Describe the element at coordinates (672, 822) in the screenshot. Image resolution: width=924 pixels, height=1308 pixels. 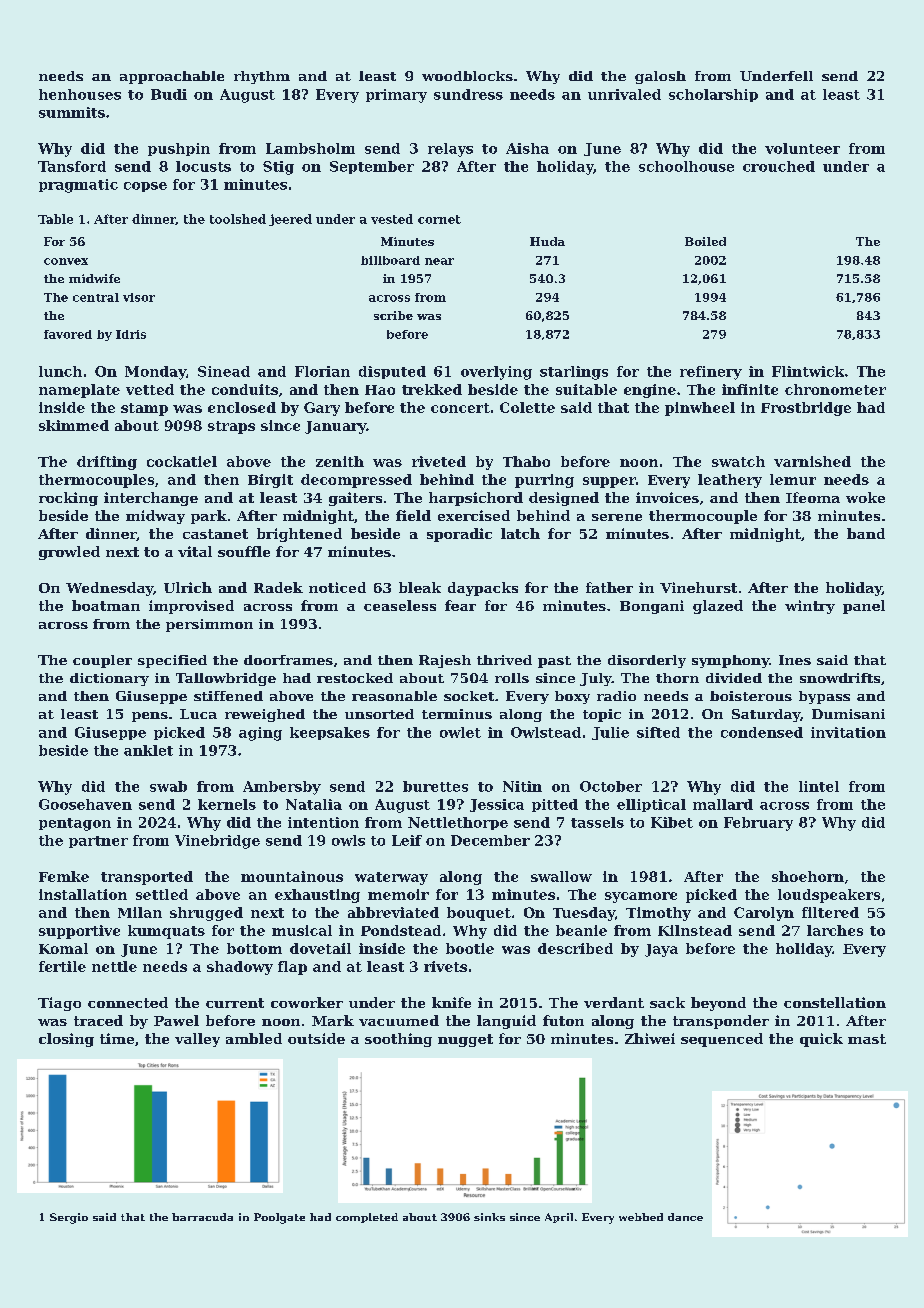
I see `Kibet` at that location.
